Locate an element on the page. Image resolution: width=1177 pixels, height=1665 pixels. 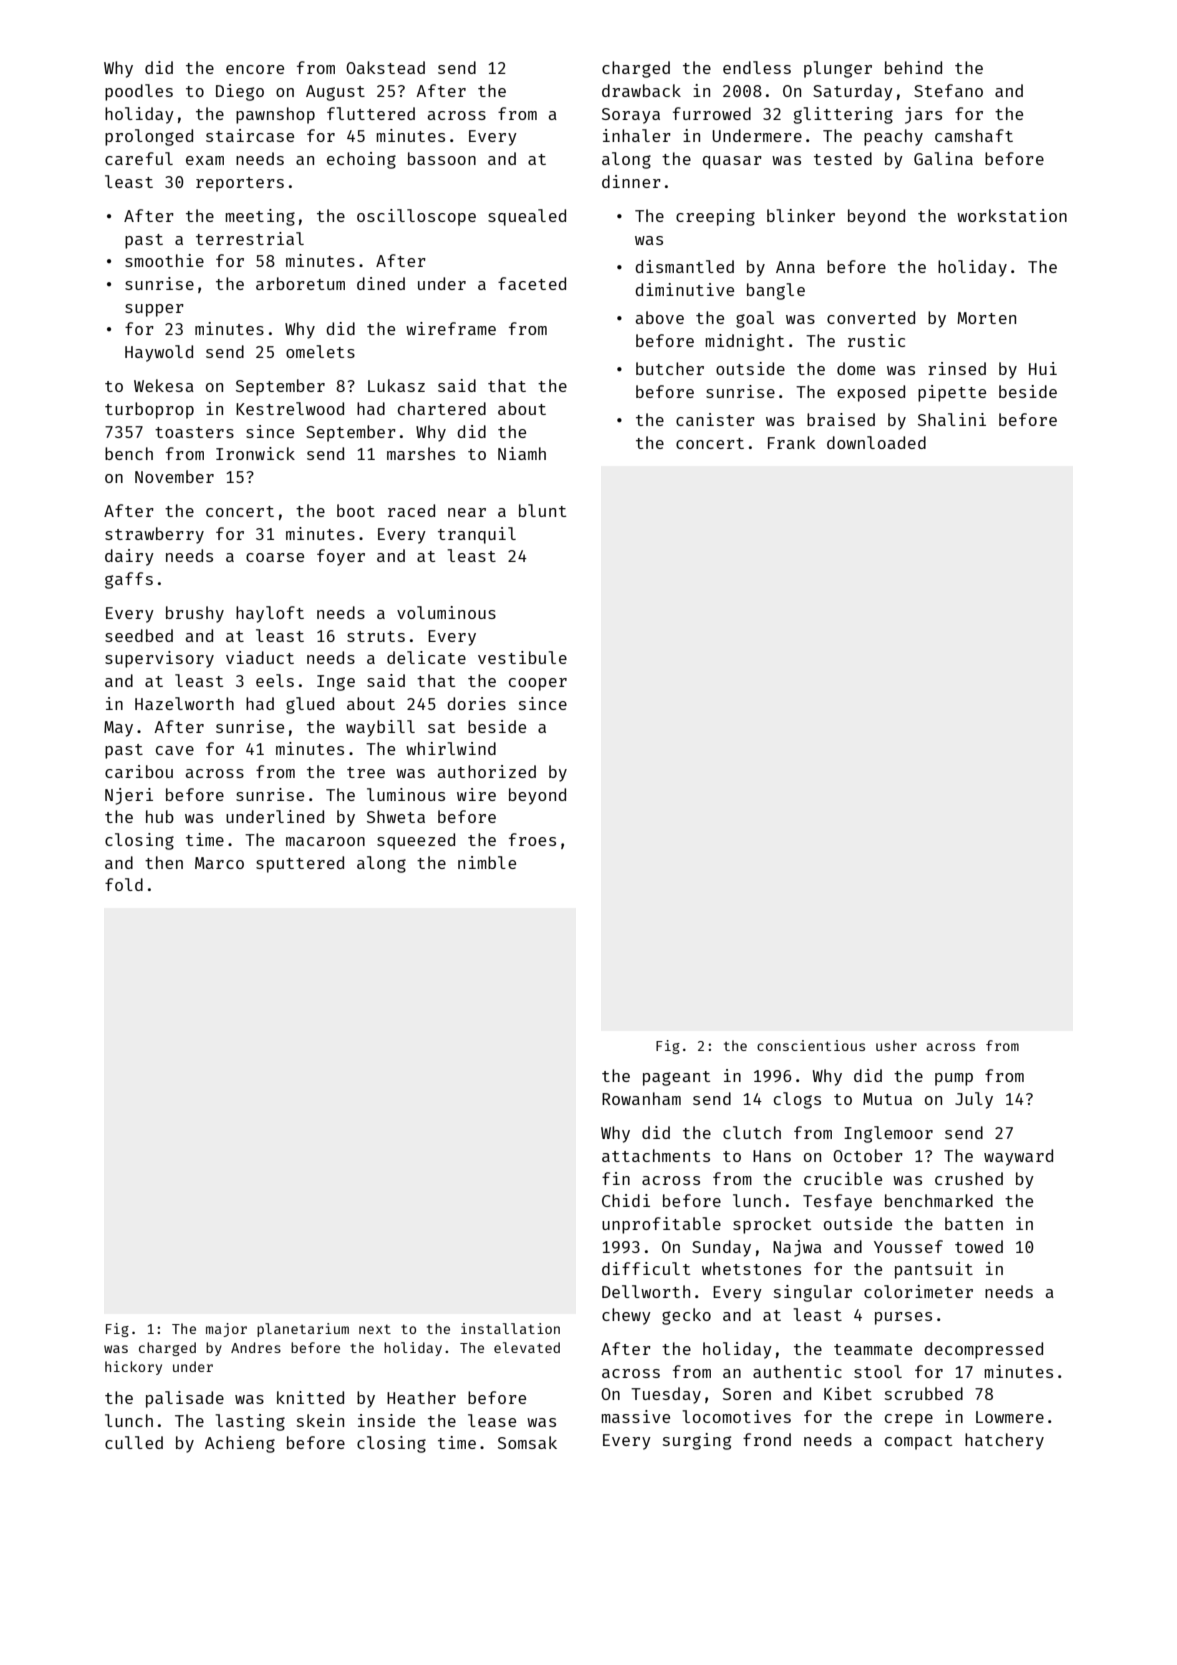
Njeri is located at coordinates (129, 796).
